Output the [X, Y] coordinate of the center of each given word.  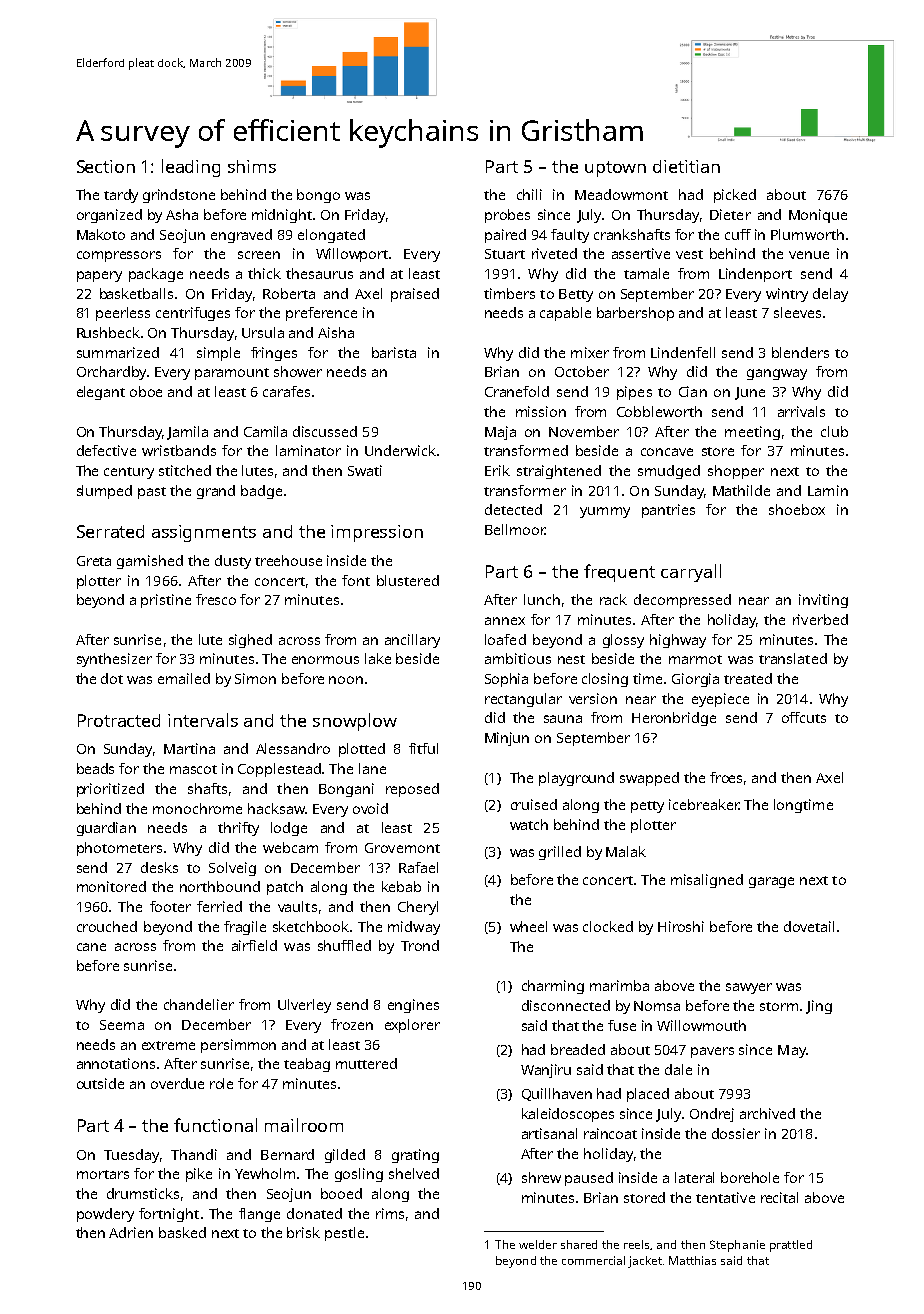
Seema [122, 1025]
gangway [777, 374]
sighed [250, 641]
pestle [344, 1234]
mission [541, 411]
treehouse [288, 560]
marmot [695, 659]
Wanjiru [546, 1071]
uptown [615, 169]
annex [505, 621]
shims [252, 166]
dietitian [686, 166]
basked [182, 1232]
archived [767, 1113]
